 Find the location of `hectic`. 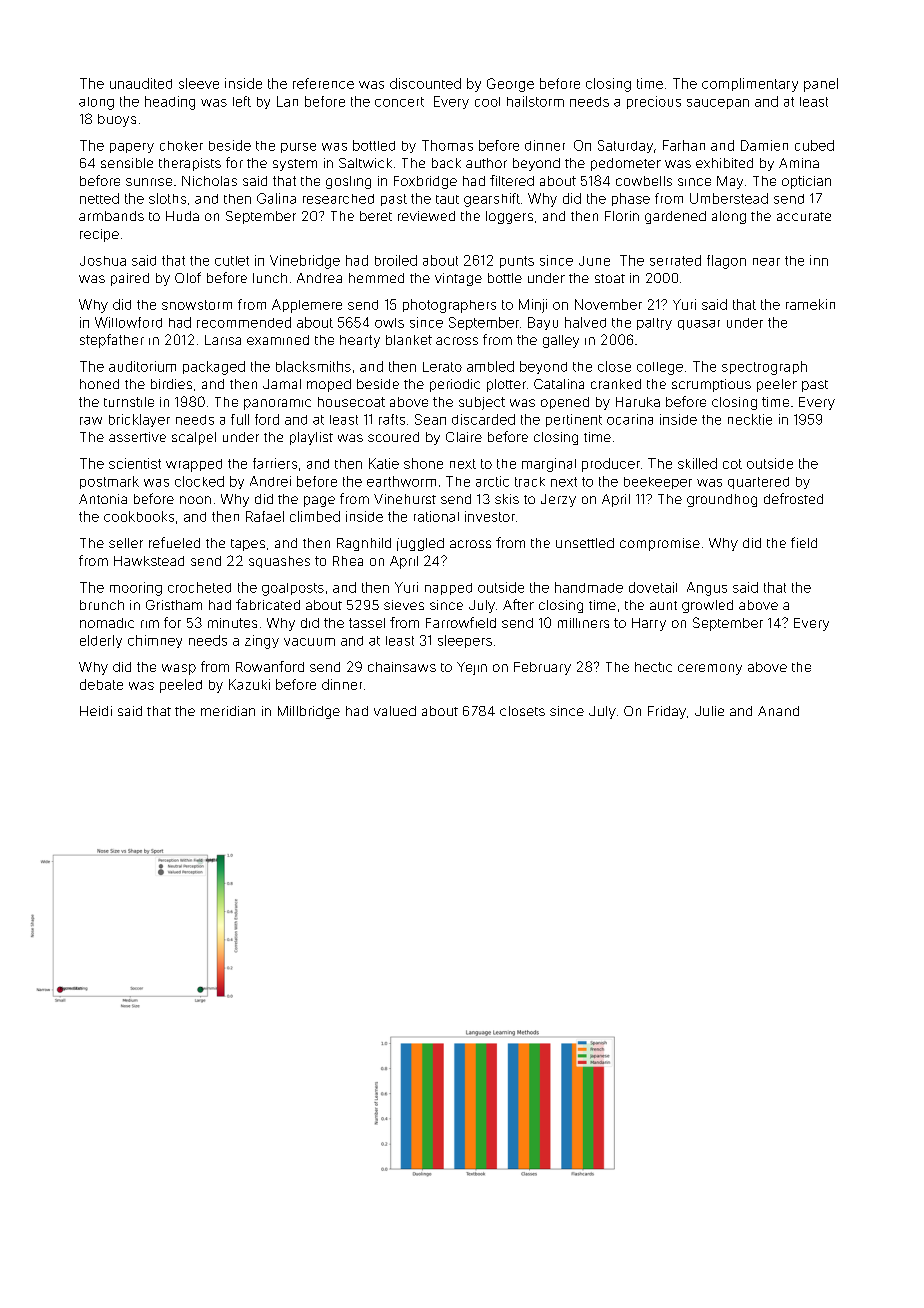

hectic is located at coordinates (653, 667).
